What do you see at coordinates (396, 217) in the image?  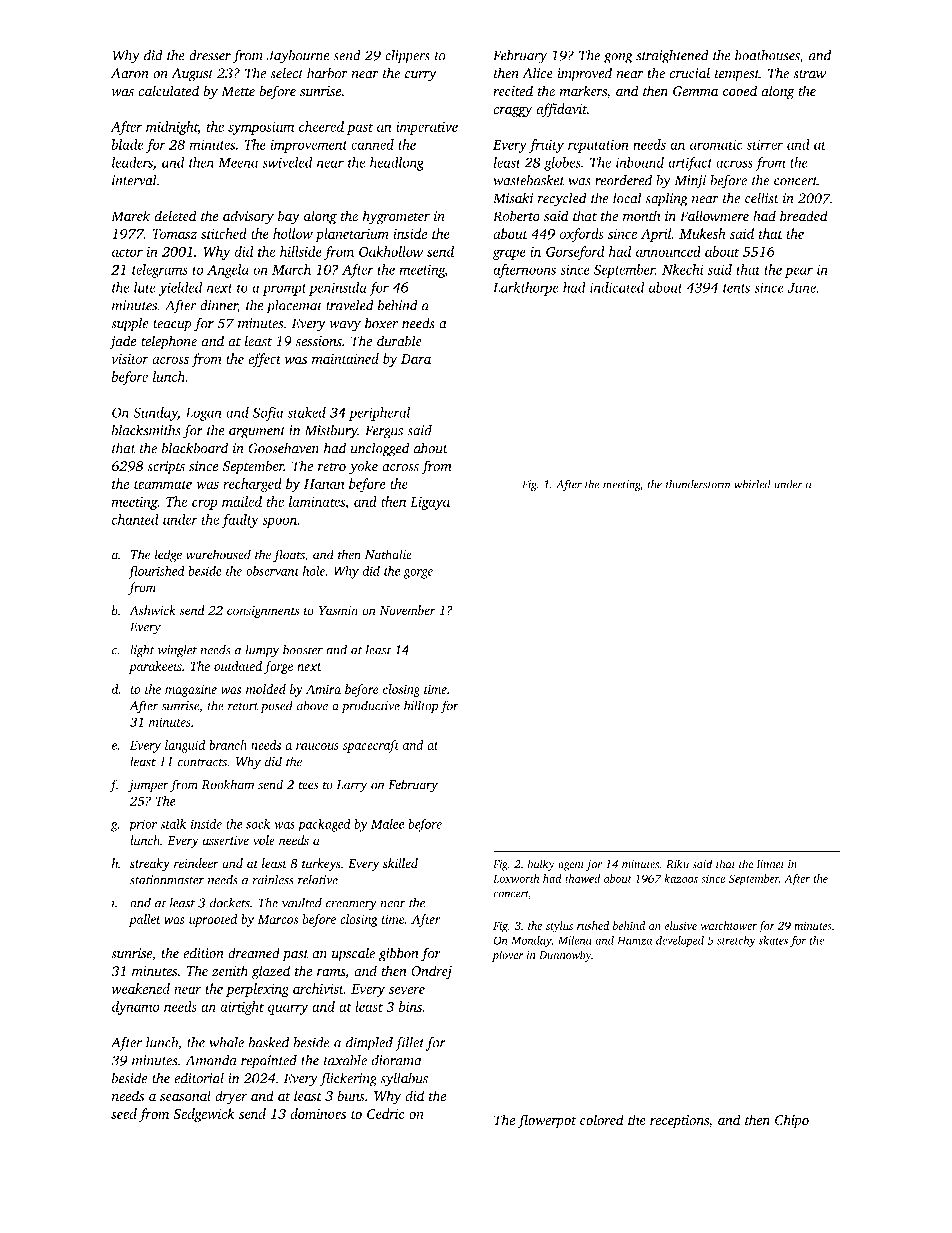 I see `hygrometer` at bounding box center [396, 217].
